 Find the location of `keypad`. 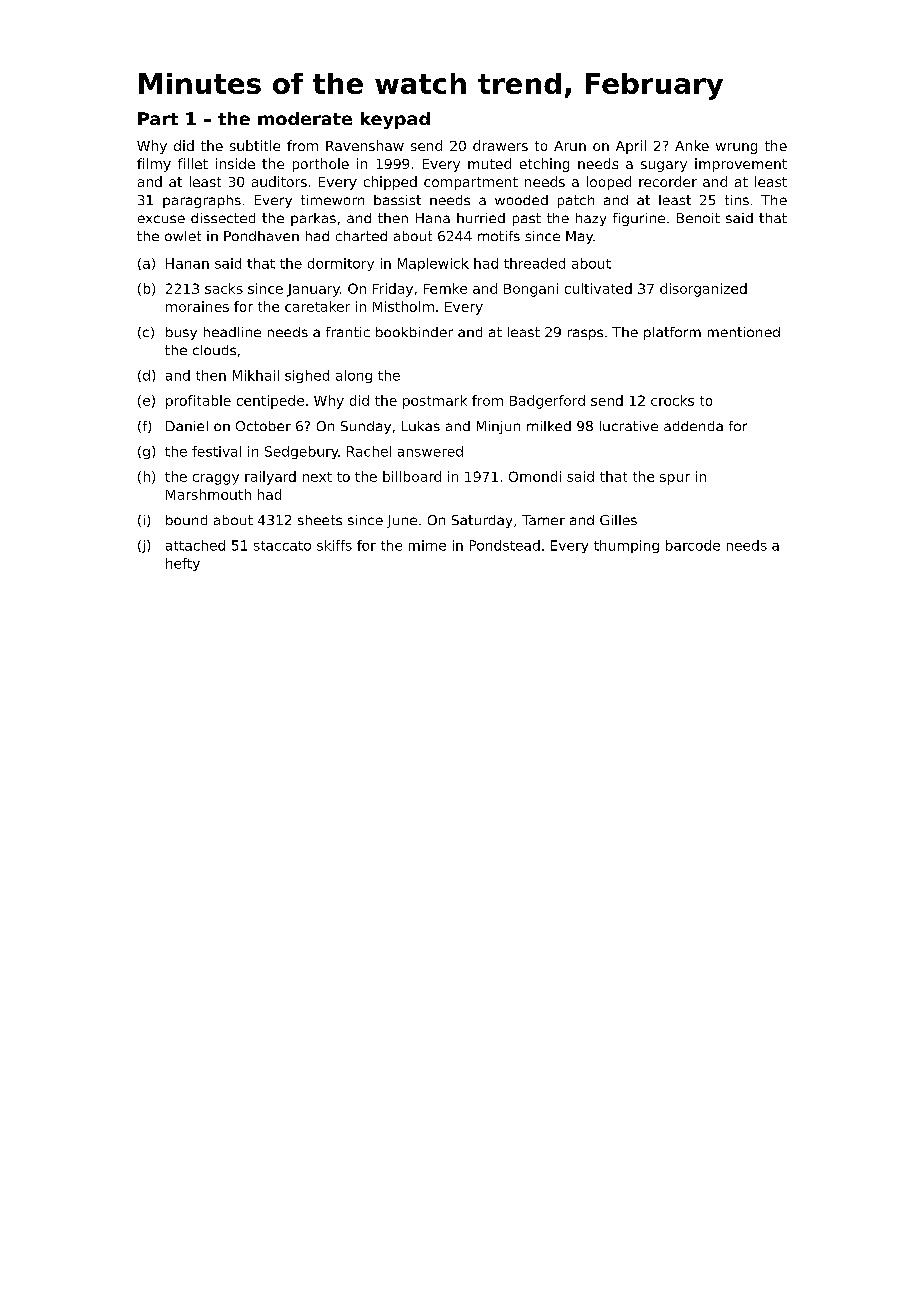

keypad is located at coordinates (395, 120).
